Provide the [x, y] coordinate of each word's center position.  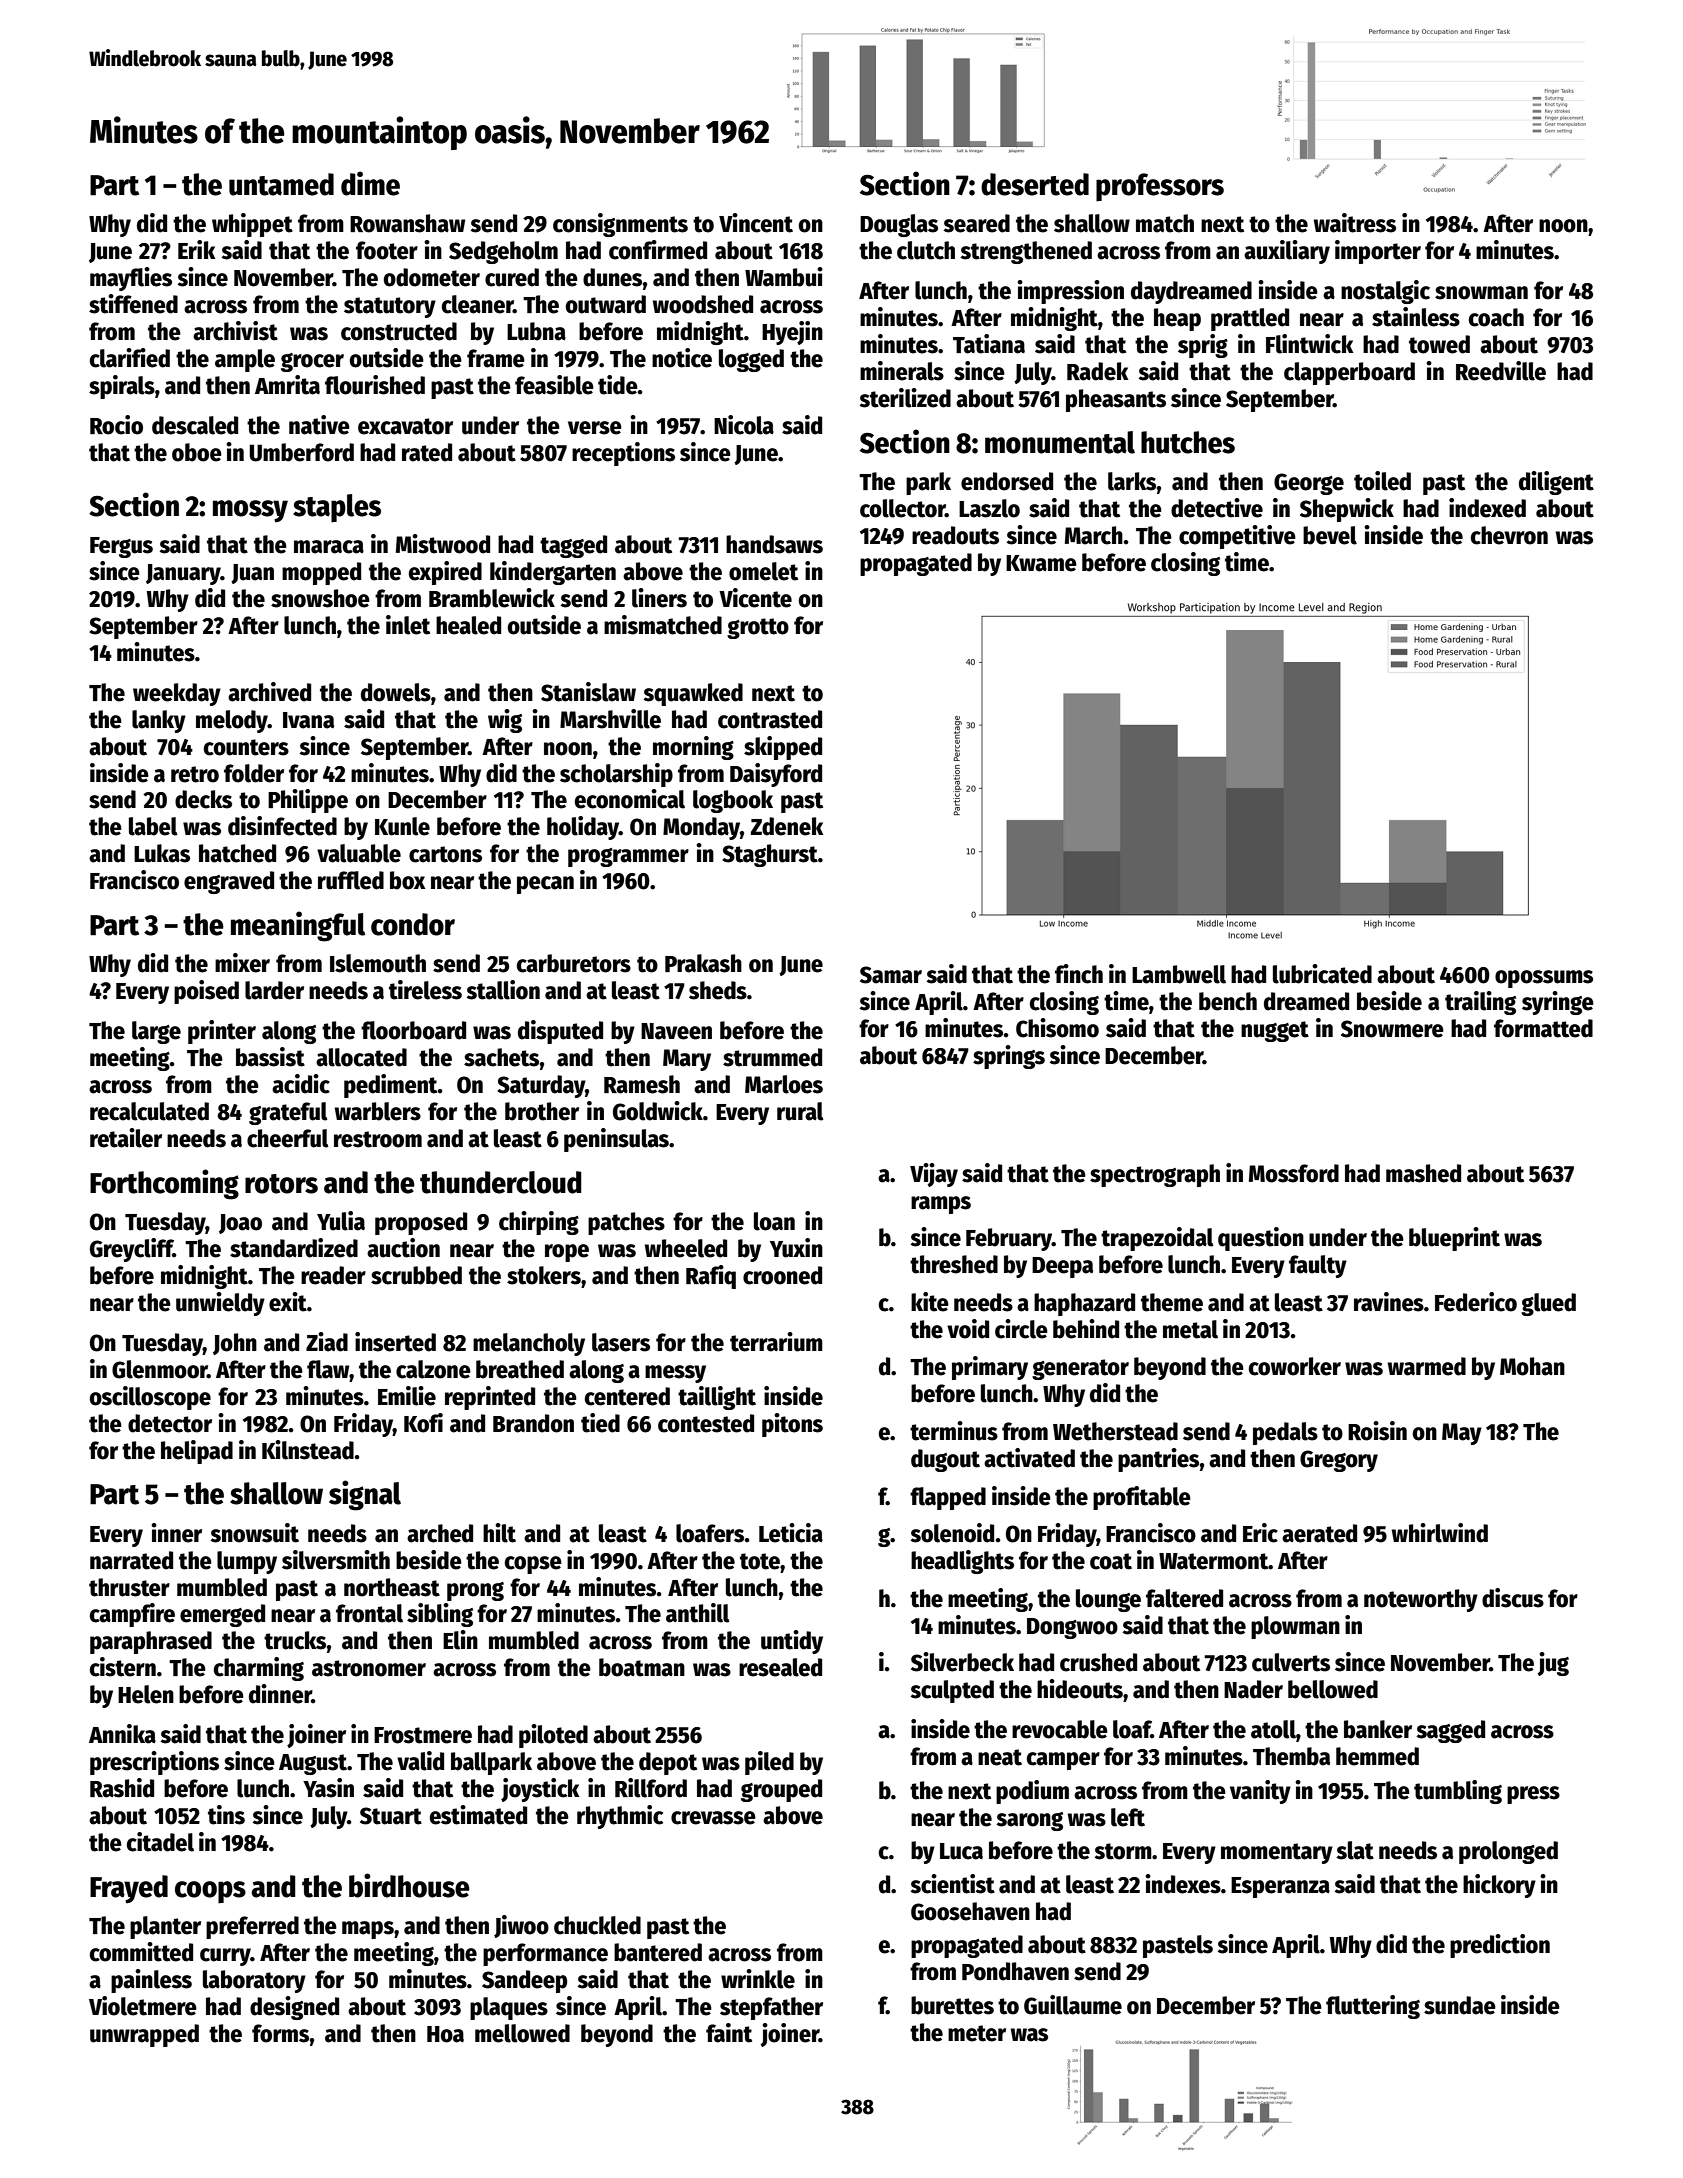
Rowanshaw [407, 223]
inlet [408, 625]
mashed [1423, 1173]
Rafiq [711, 1277]
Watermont [1214, 1561]
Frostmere [423, 1735]
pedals [1285, 1433]
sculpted [952, 1691]
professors [1160, 187]
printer [222, 1032]
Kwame [1041, 563]
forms [281, 2033]
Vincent [756, 223]
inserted [395, 1342]
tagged [573, 546]
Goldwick [658, 1111]
